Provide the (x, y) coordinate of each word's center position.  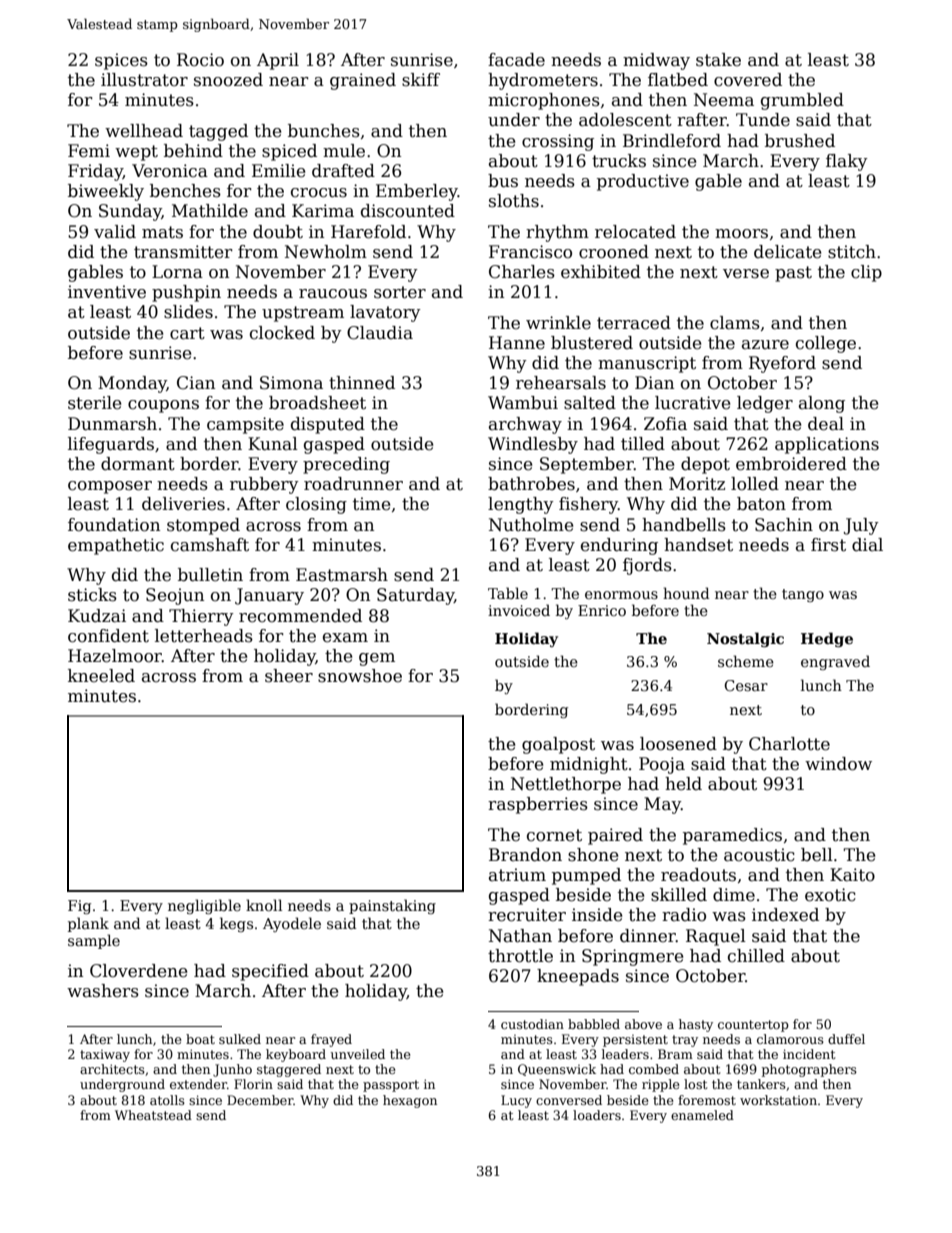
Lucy (516, 1101)
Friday (95, 172)
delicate (787, 252)
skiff (421, 80)
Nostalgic (745, 639)
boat (200, 1039)
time (371, 504)
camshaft (210, 545)
